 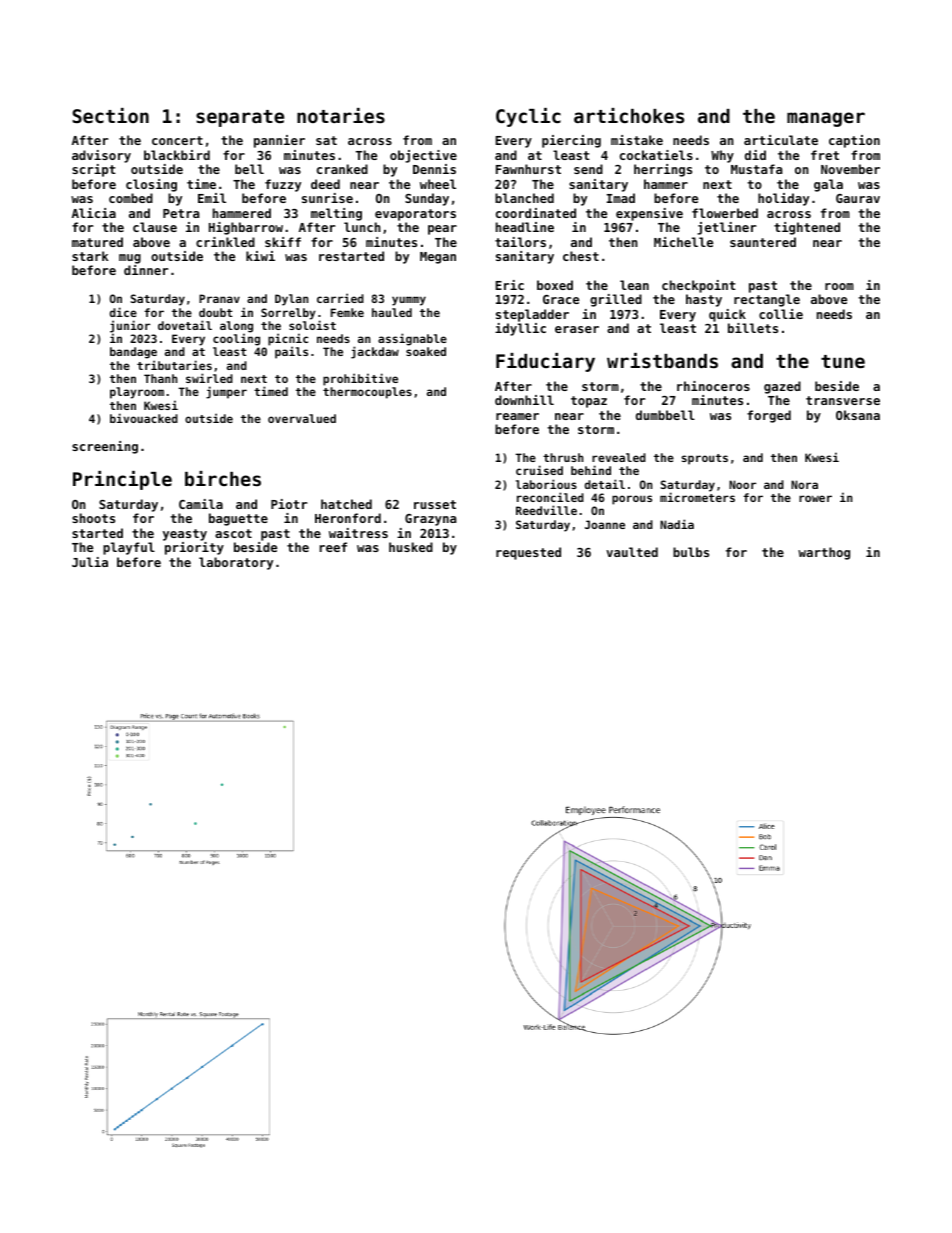 What do you see at coordinates (110, 115) in the screenshot?
I see `Section` at bounding box center [110, 115].
